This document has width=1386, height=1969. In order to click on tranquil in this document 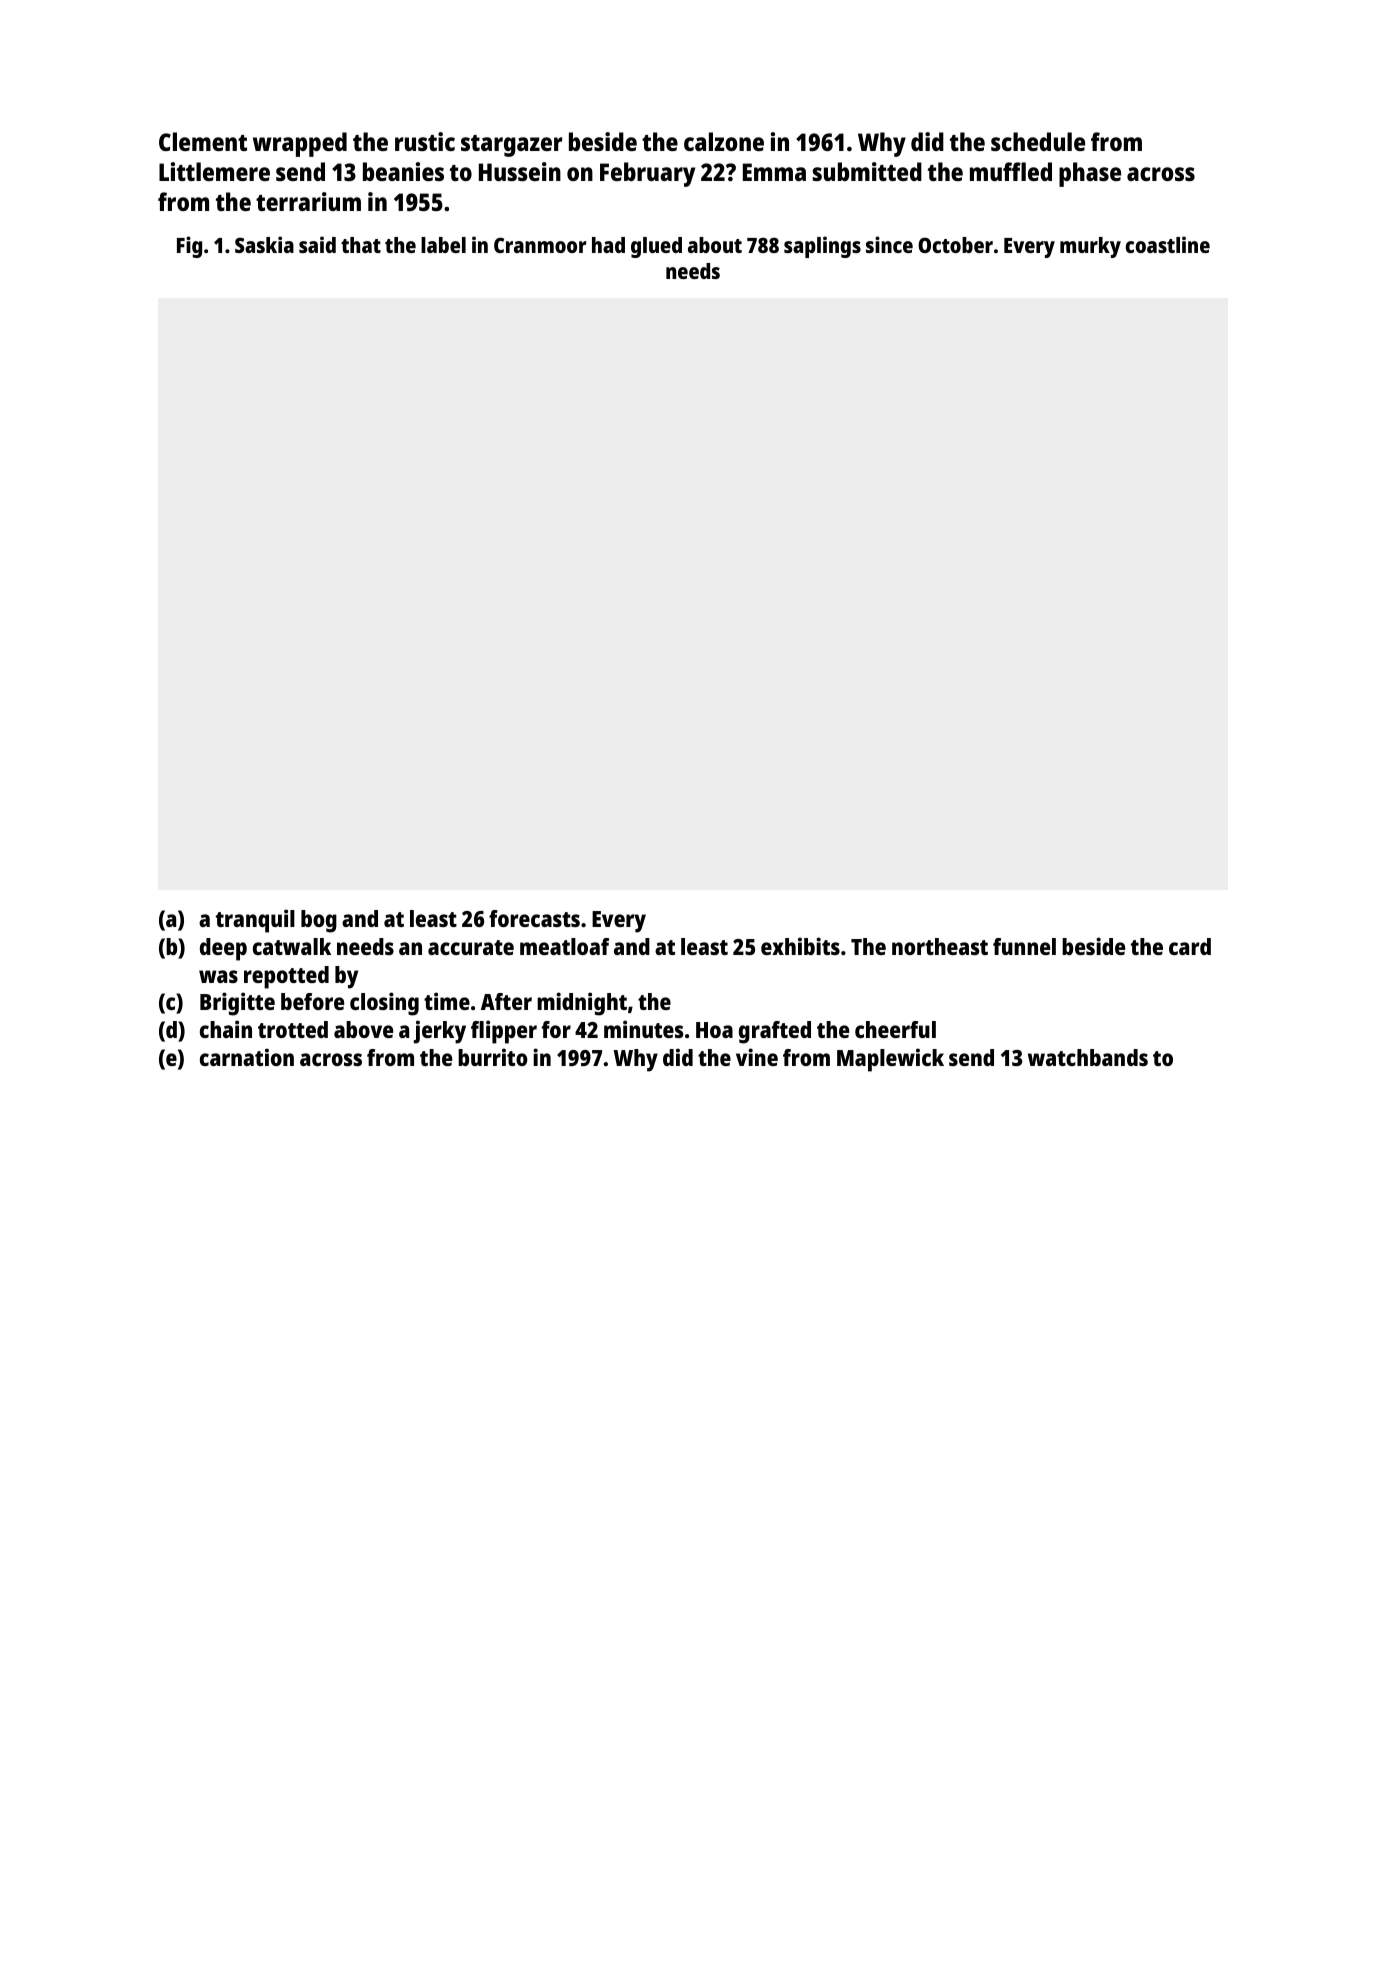, I will do `click(255, 921)`.
